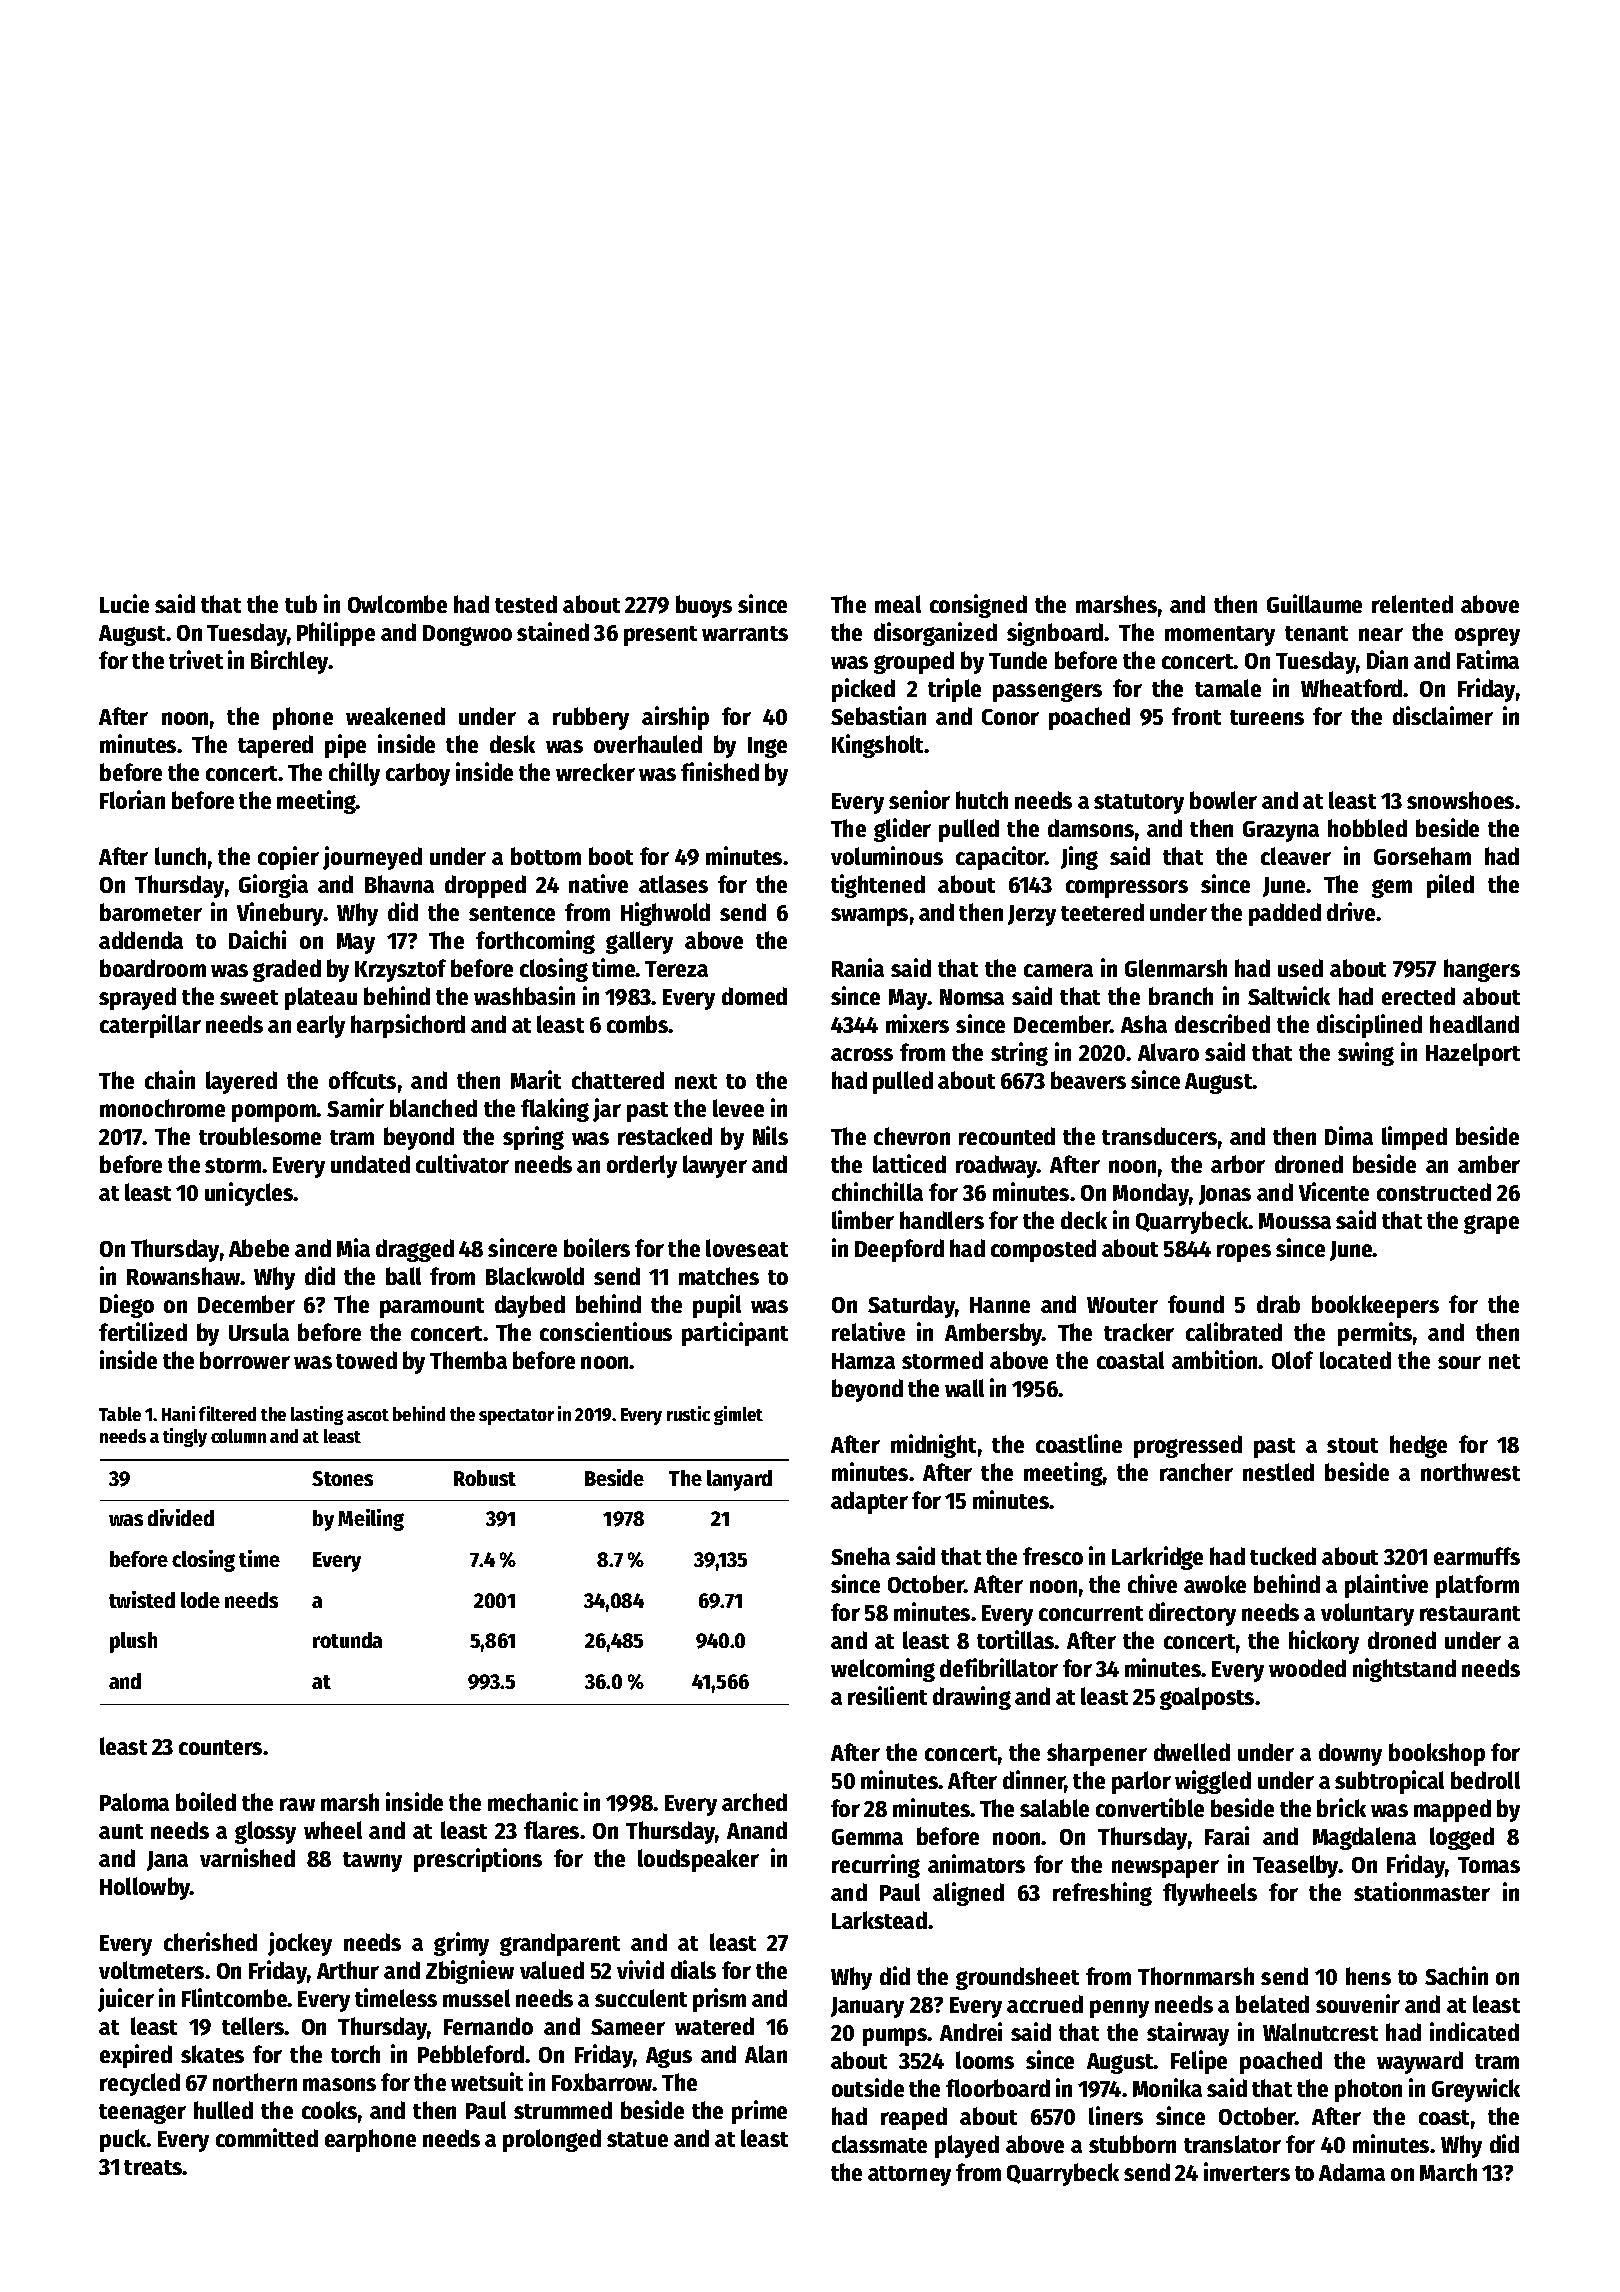 The width and height of the screenshot is (1620, 2292). I want to click on chive, so click(1152, 1583).
